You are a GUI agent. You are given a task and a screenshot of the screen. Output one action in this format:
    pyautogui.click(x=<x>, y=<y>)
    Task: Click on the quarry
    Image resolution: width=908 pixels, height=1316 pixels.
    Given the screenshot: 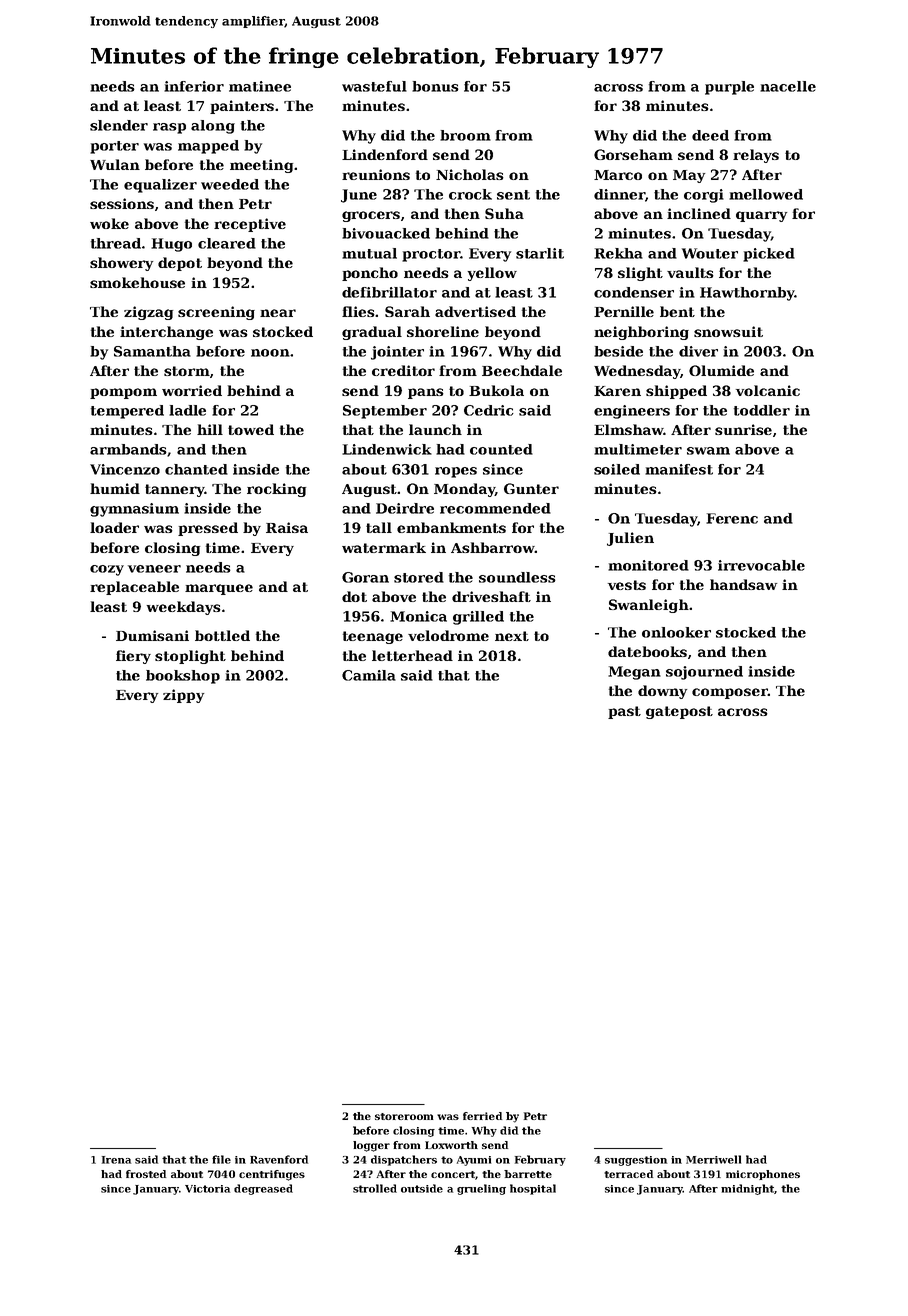 What is the action you would take?
    pyautogui.click(x=761, y=216)
